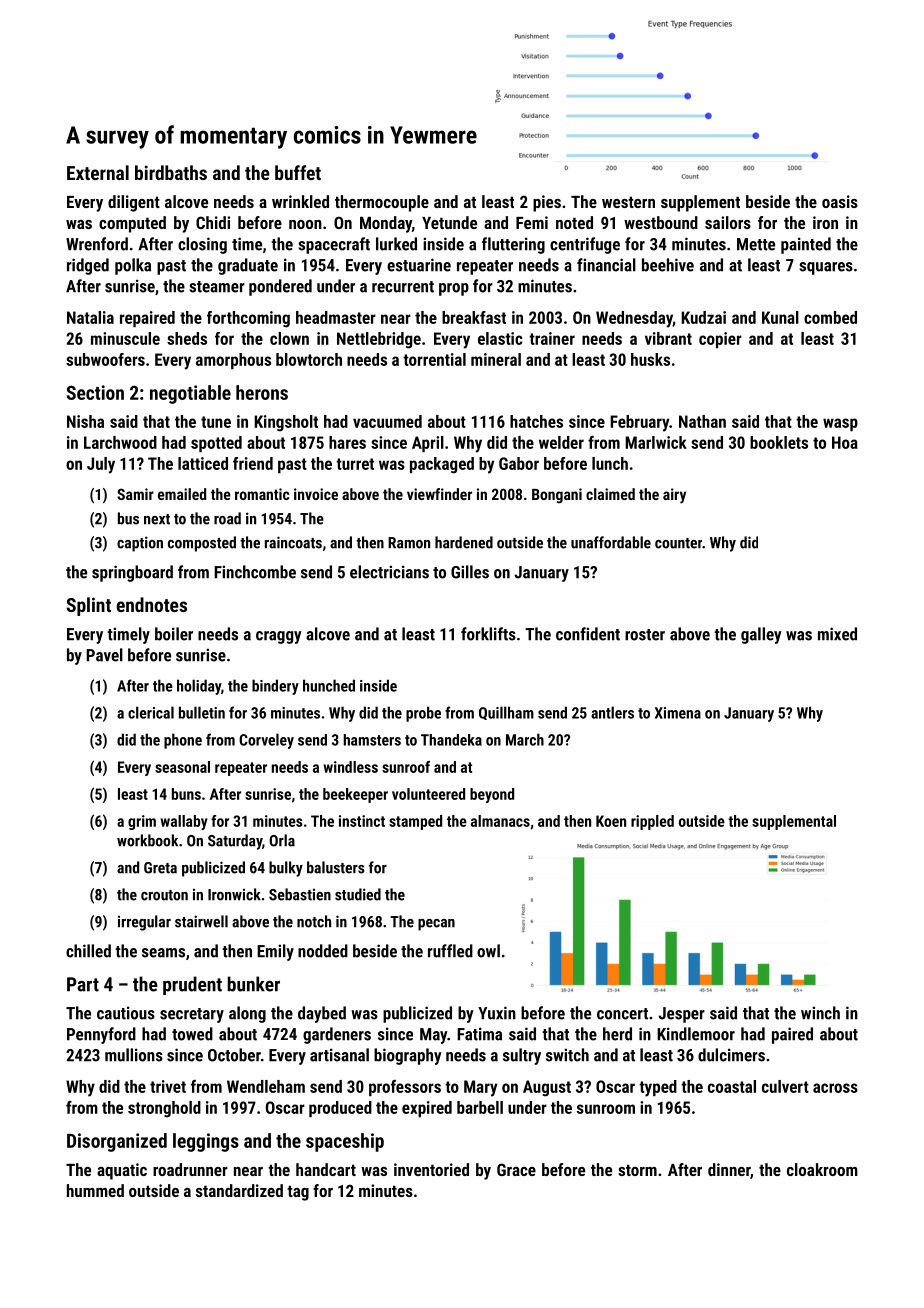  I want to click on Hoa, so click(845, 442).
